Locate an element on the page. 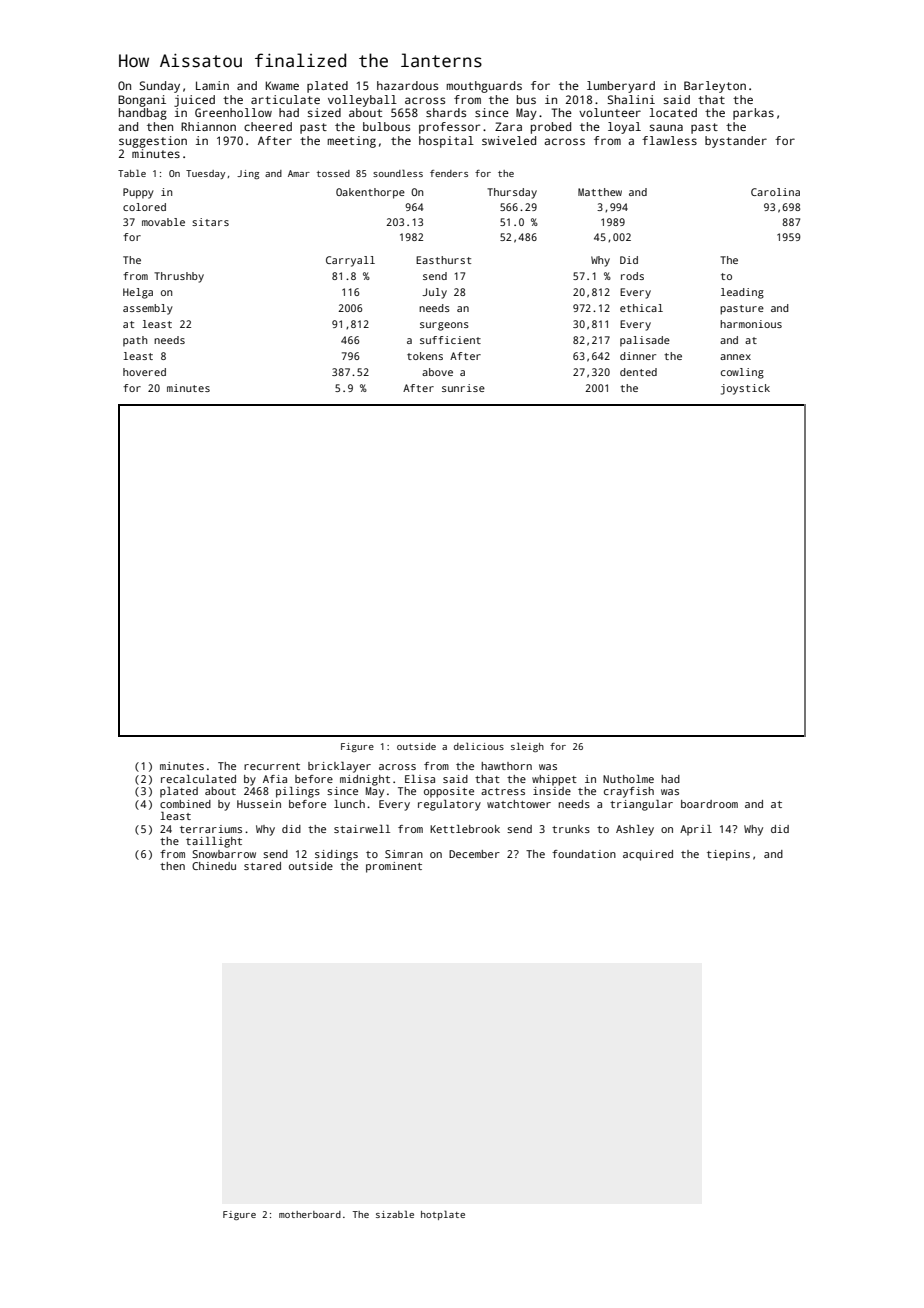 Image resolution: width=924 pixels, height=1308 pixels. recurrent is located at coordinates (272, 766).
